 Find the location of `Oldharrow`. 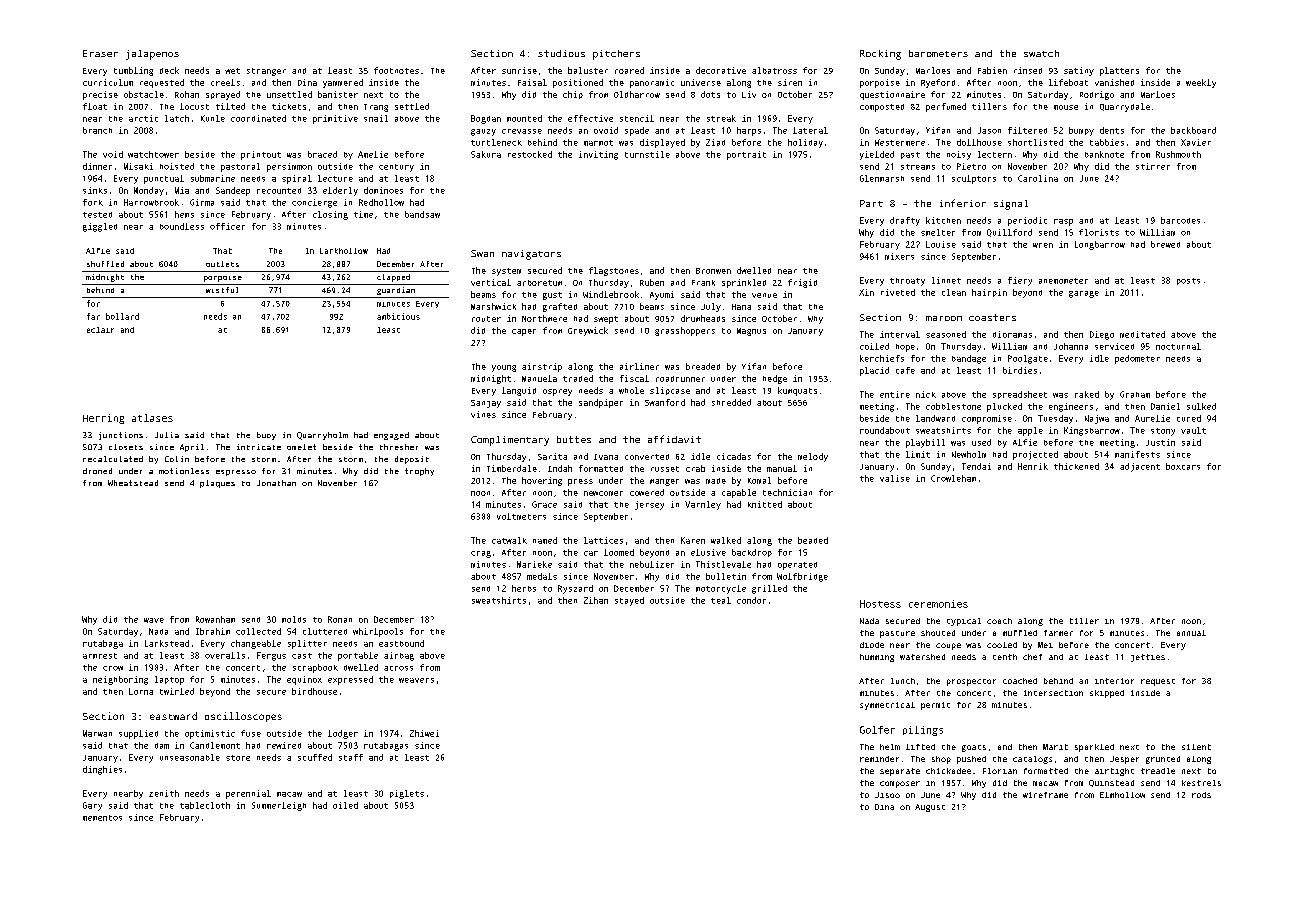

Oldharrow is located at coordinates (637, 94).
